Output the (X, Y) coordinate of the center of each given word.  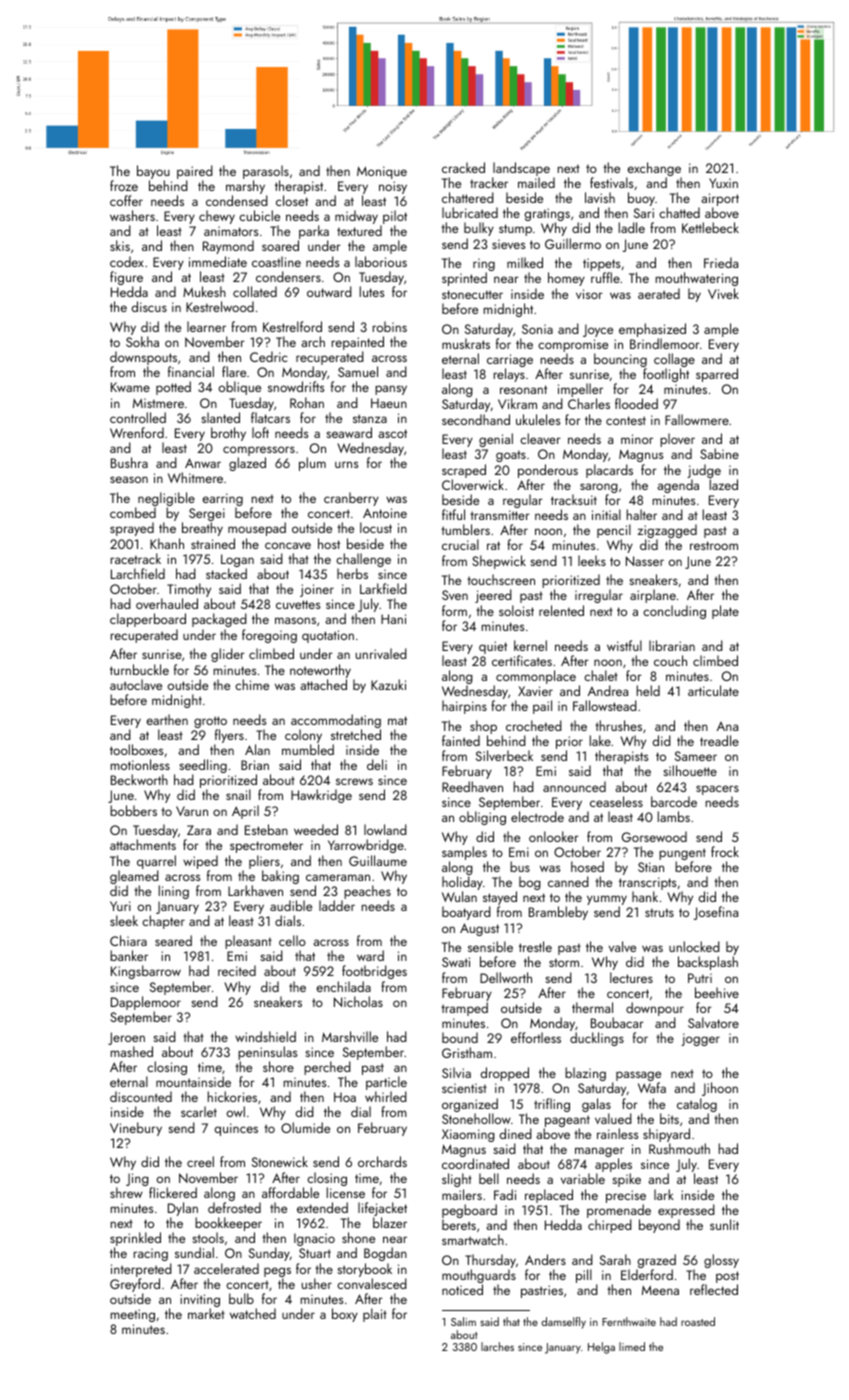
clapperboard (148, 620)
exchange (654, 169)
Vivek (723, 293)
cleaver (540, 438)
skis (120, 245)
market (206, 1313)
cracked (463, 167)
